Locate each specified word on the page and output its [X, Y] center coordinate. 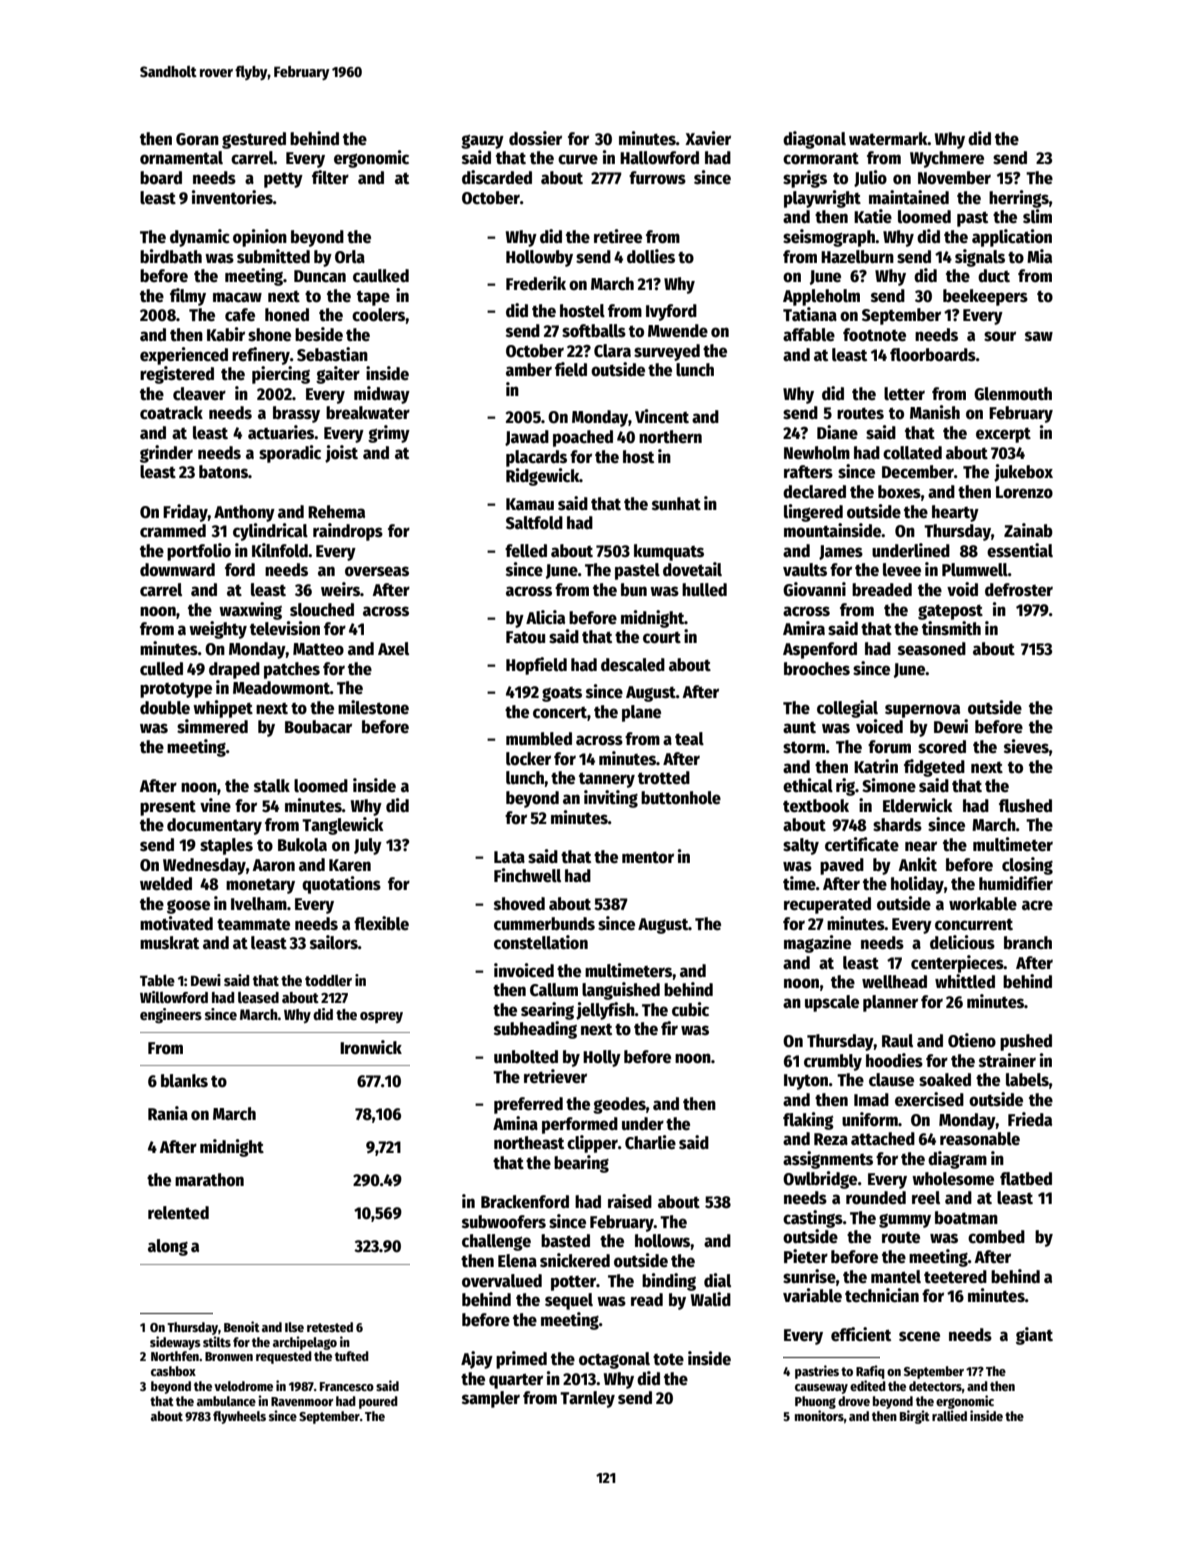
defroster [1019, 590]
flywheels [239, 1417]
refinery [261, 356]
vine [215, 805]
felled [526, 551]
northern [670, 437]
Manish [935, 412]
